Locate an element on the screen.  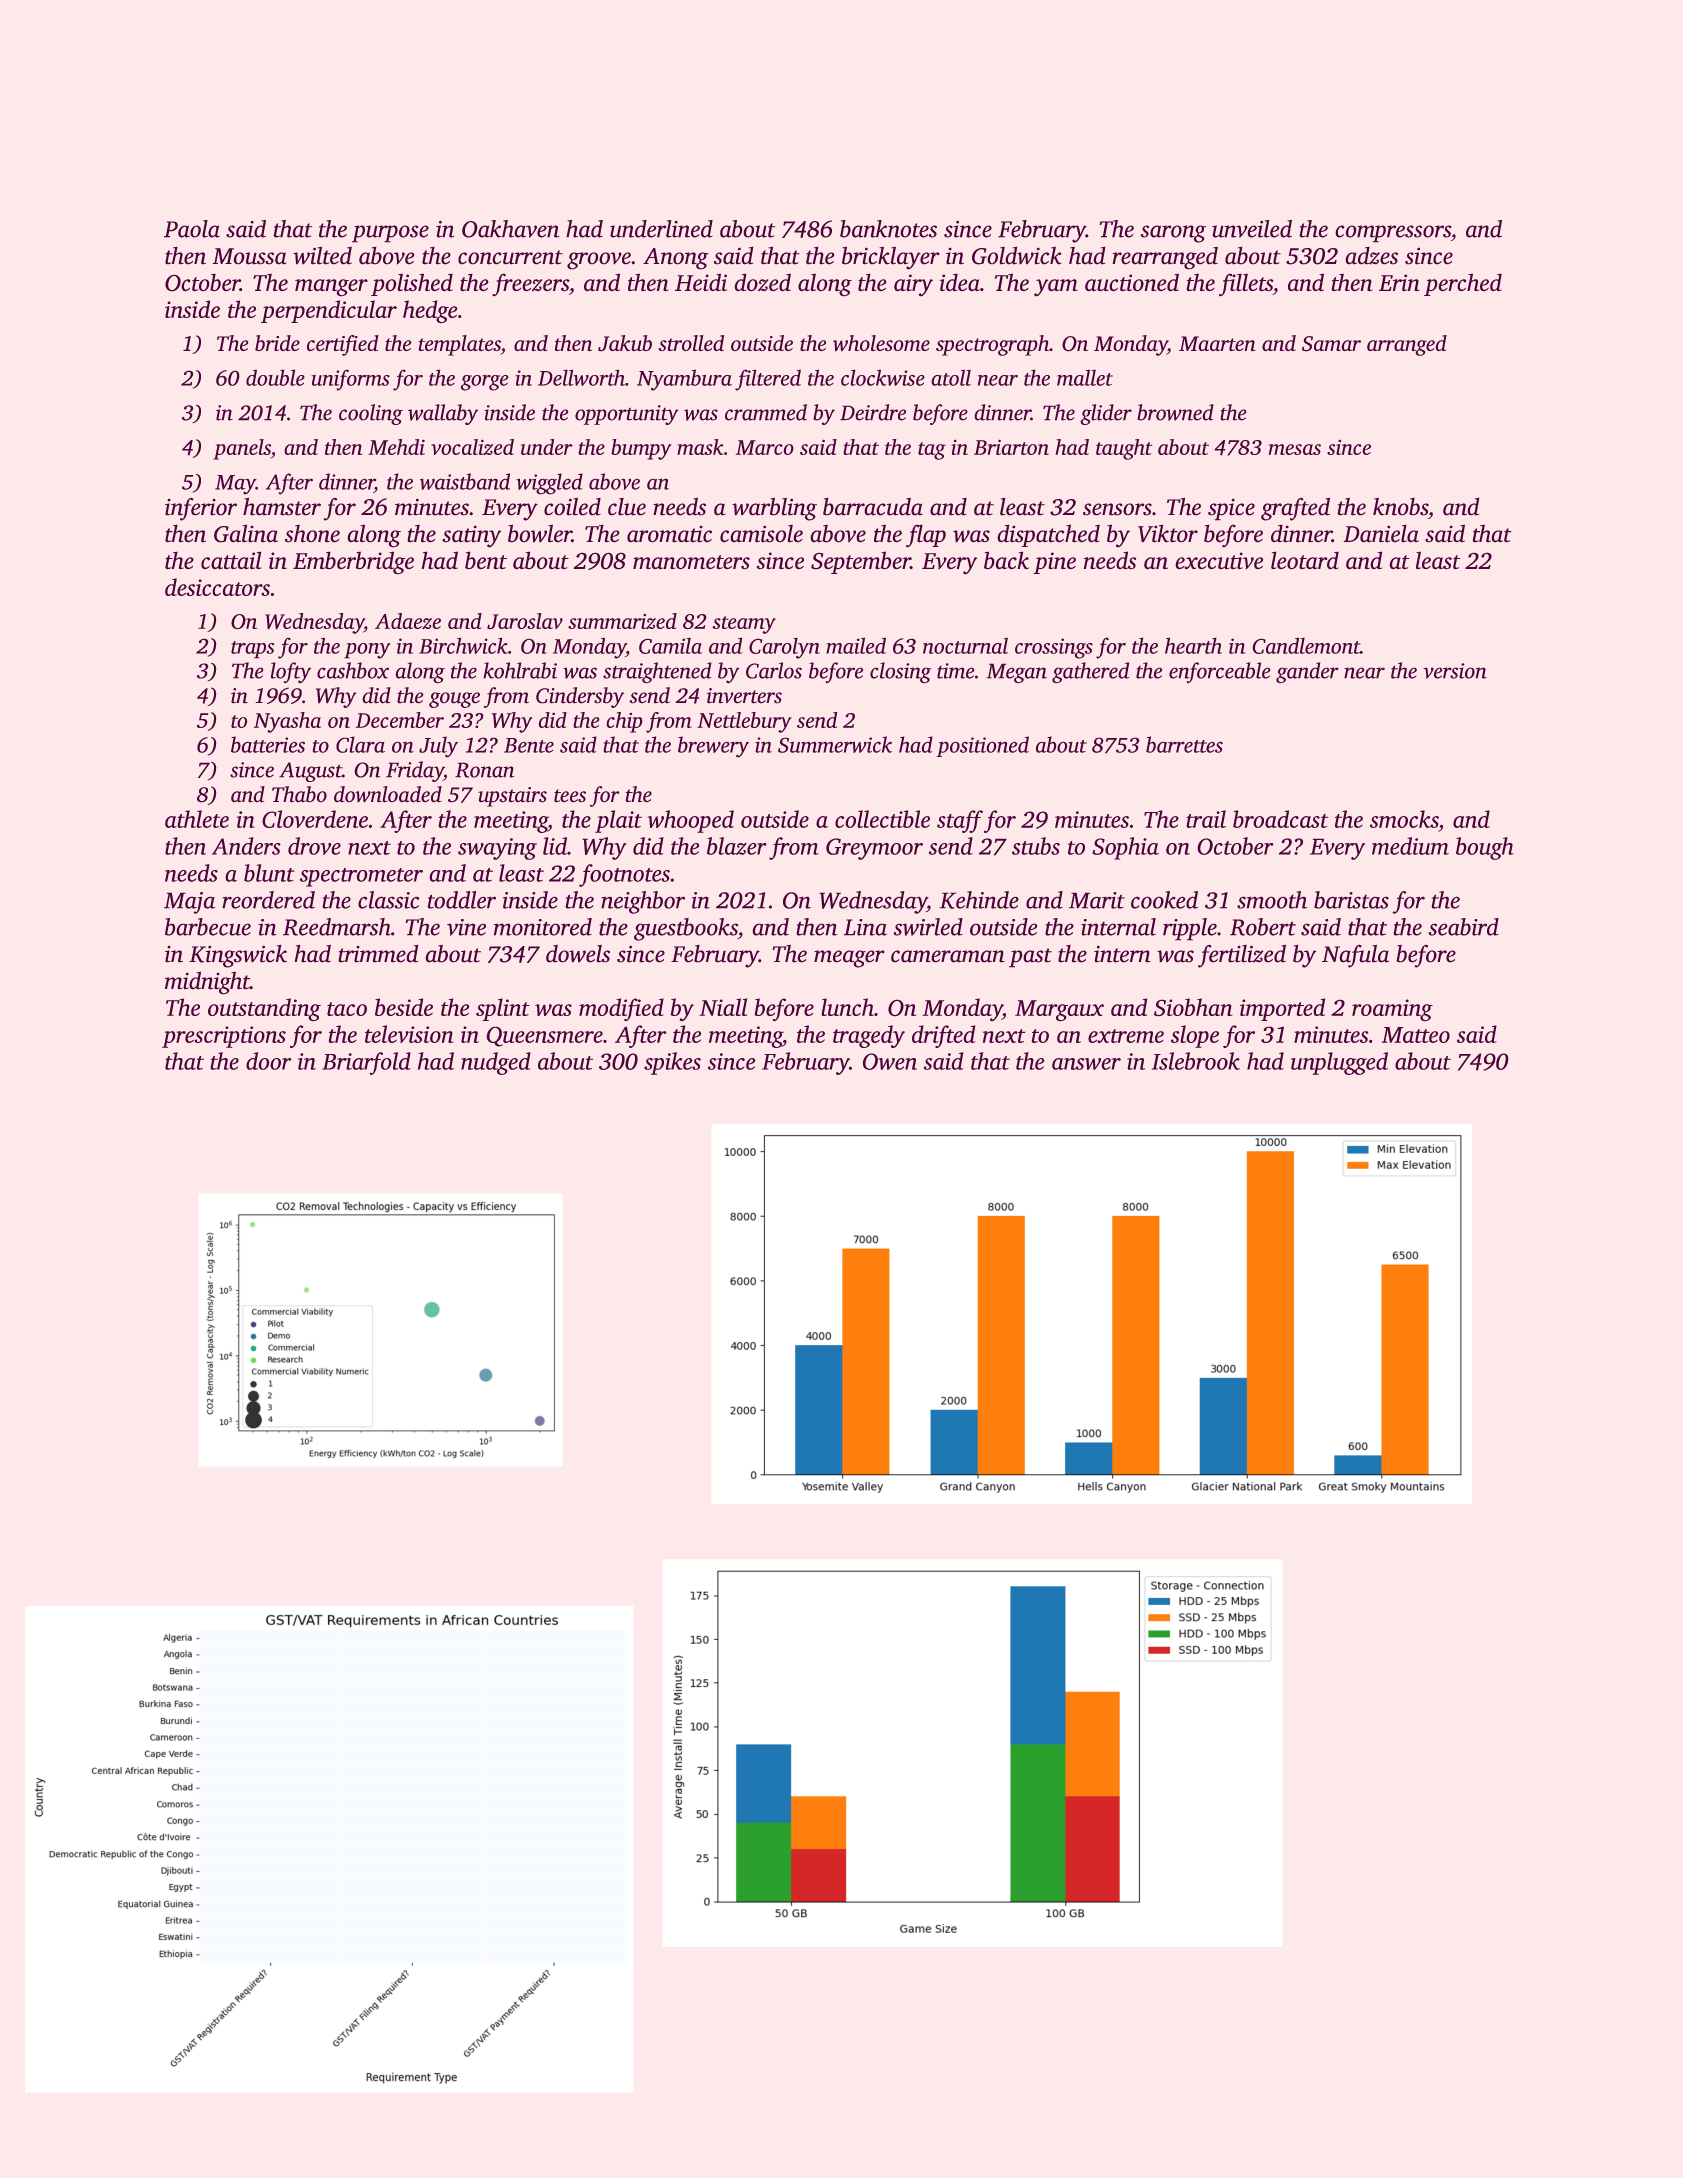
Oakhaven is located at coordinates (510, 229).
